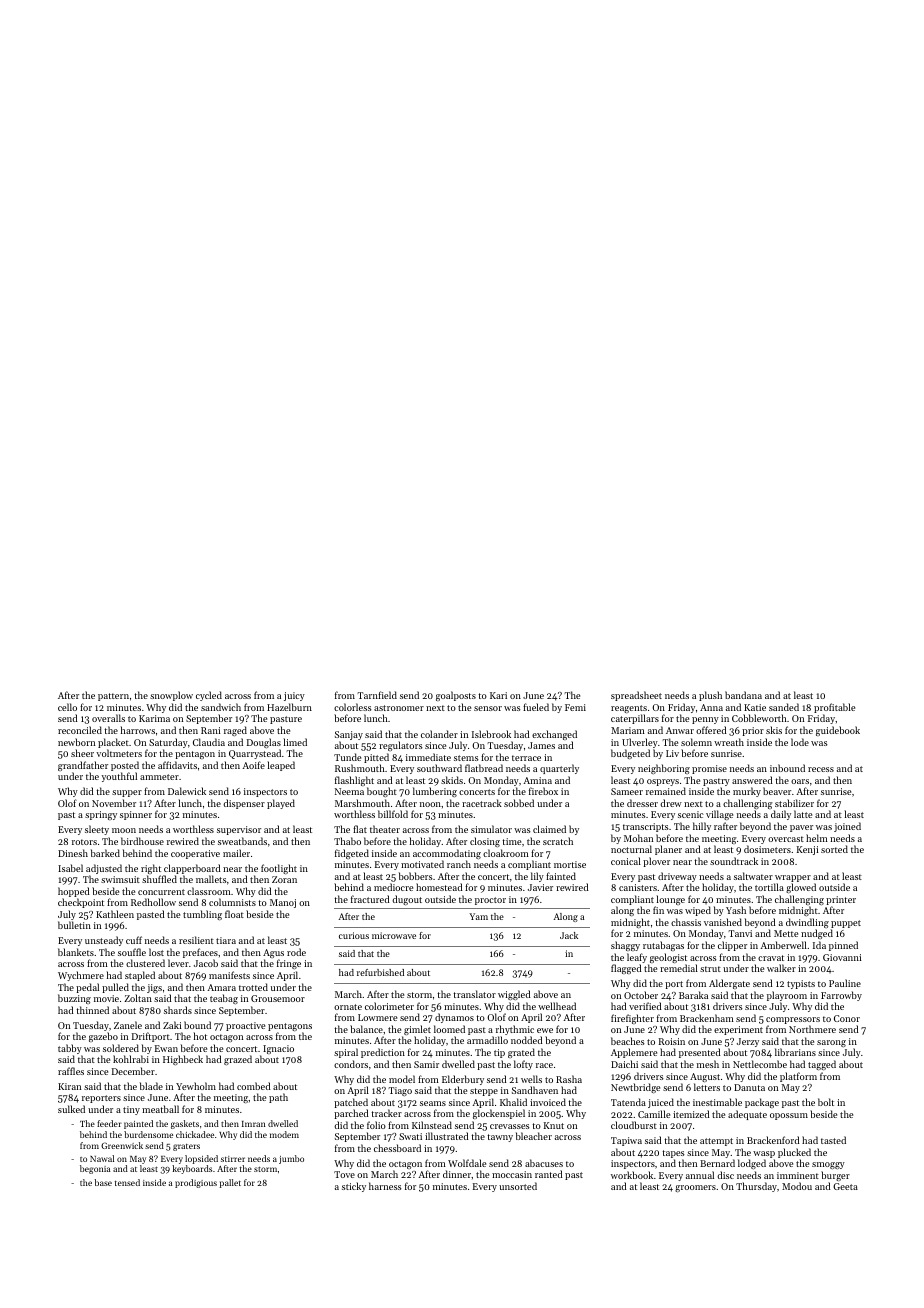  What do you see at coordinates (344, 1174) in the screenshot?
I see `Tove` at bounding box center [344, 1174].
